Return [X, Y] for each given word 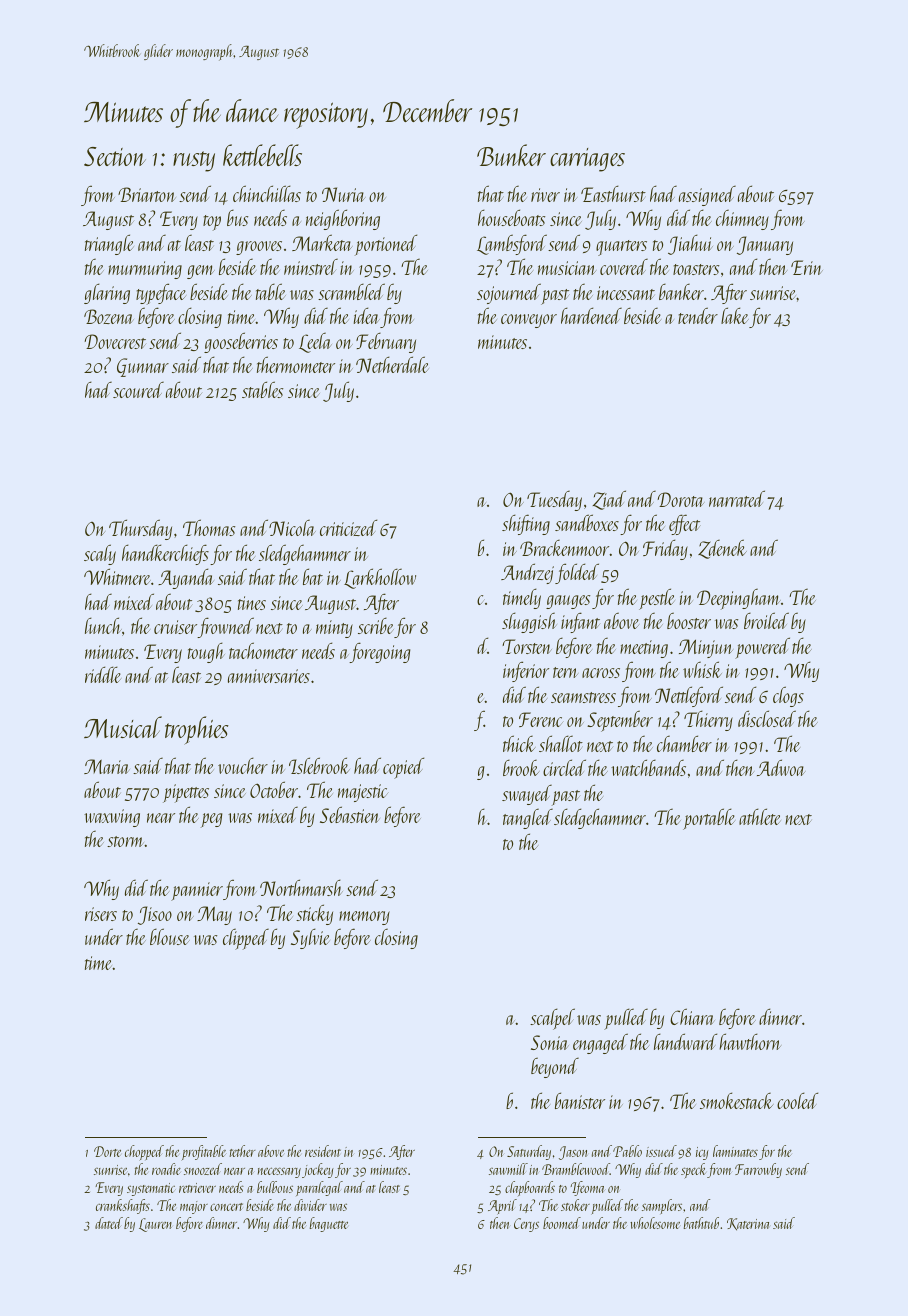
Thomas [209, 527]
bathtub [701, 1223]
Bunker [511, 155]
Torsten [527, 646]
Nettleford [689, 696]
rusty [194, 161]
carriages [587, 160]
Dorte [107, 1151]
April [502, 1207]
